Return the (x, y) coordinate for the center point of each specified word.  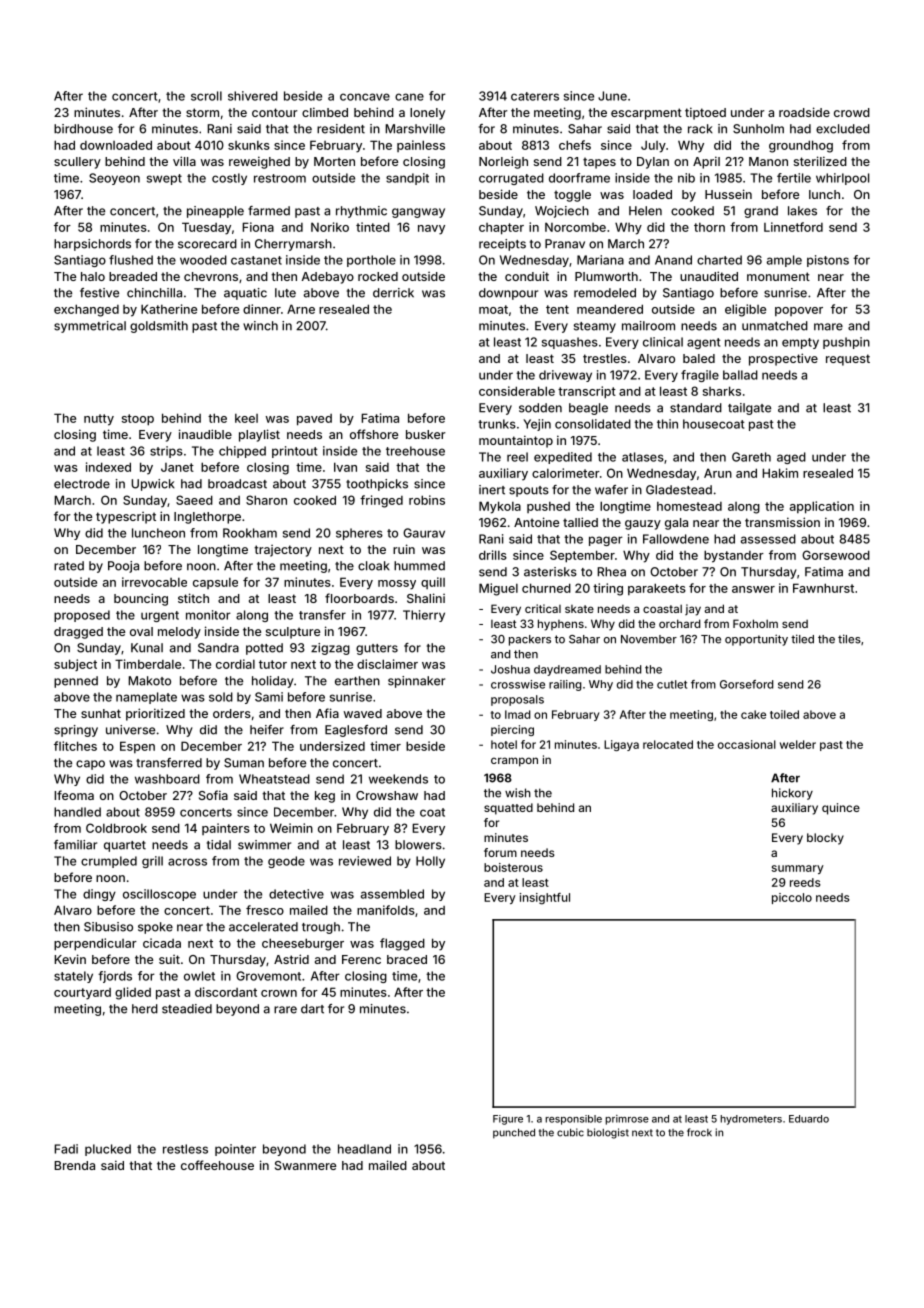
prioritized (155, 714)
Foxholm (755, 623)
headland (364, 1149)
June (612, 96)
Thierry (424, 616)
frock (699, 1132)
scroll (206, 96)
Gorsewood (836, 555)
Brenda (74, 1165)
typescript (126, 518)
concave (365, 97)
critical (543, 608)
